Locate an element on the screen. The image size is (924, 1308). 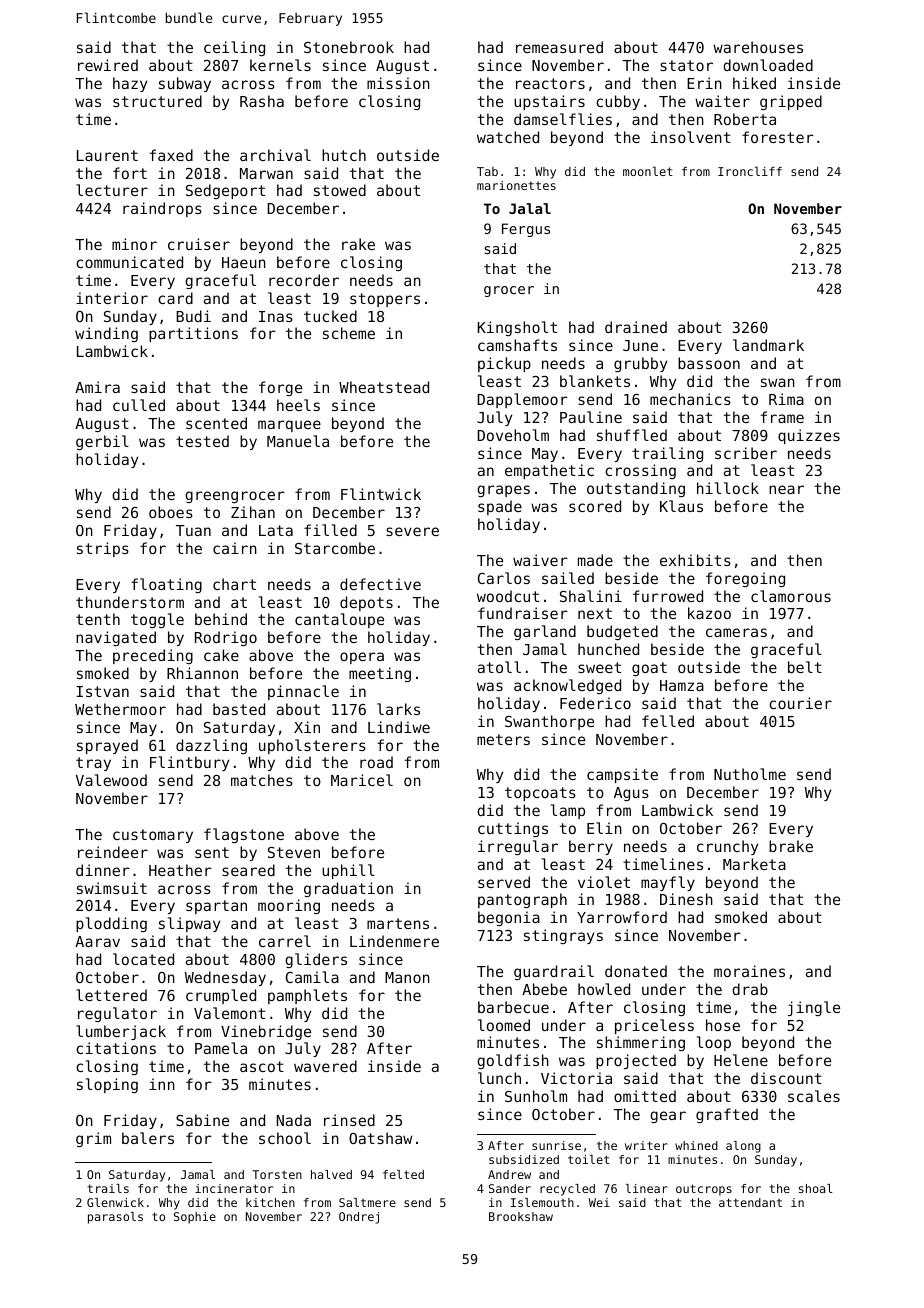
tested is located at coordinates (202, 441).
